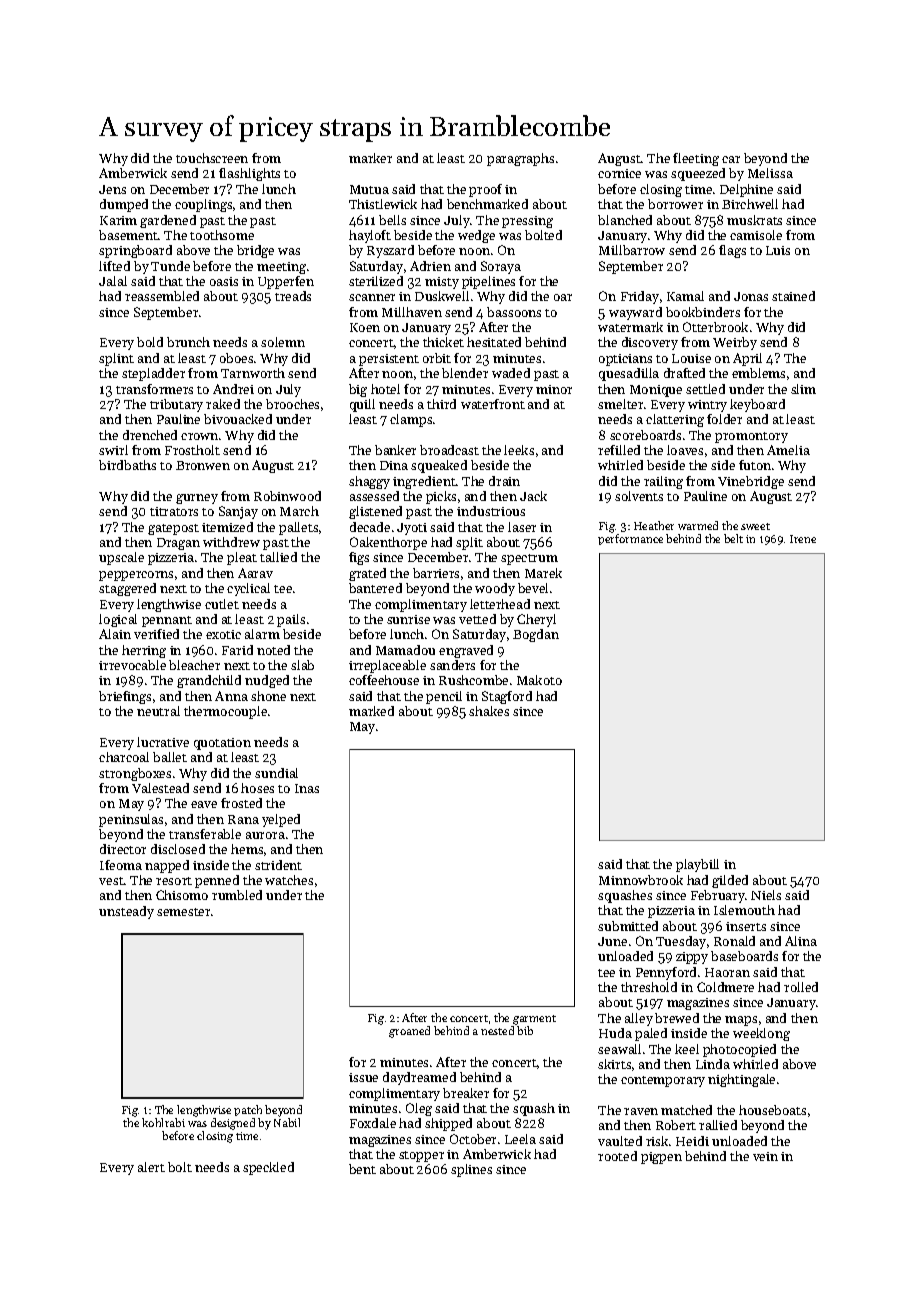  I want to click on bent, so click(362, 1169).
